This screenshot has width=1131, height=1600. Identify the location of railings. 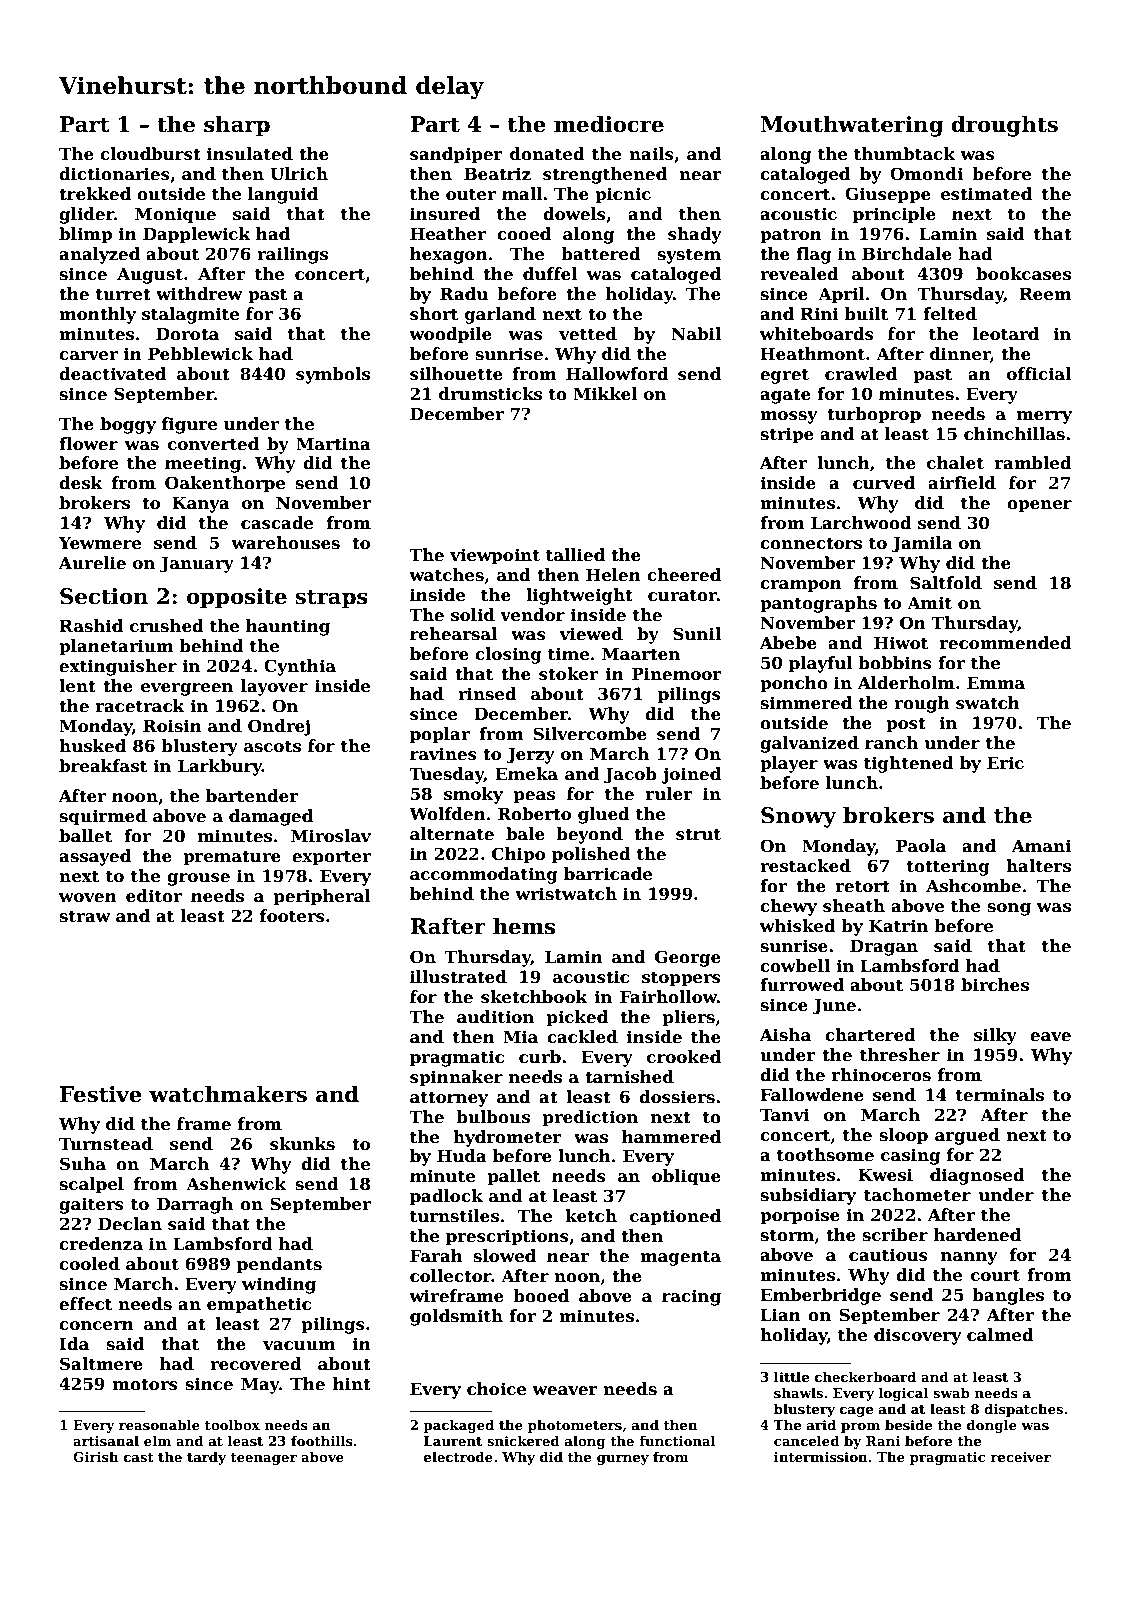
(292, 255).
